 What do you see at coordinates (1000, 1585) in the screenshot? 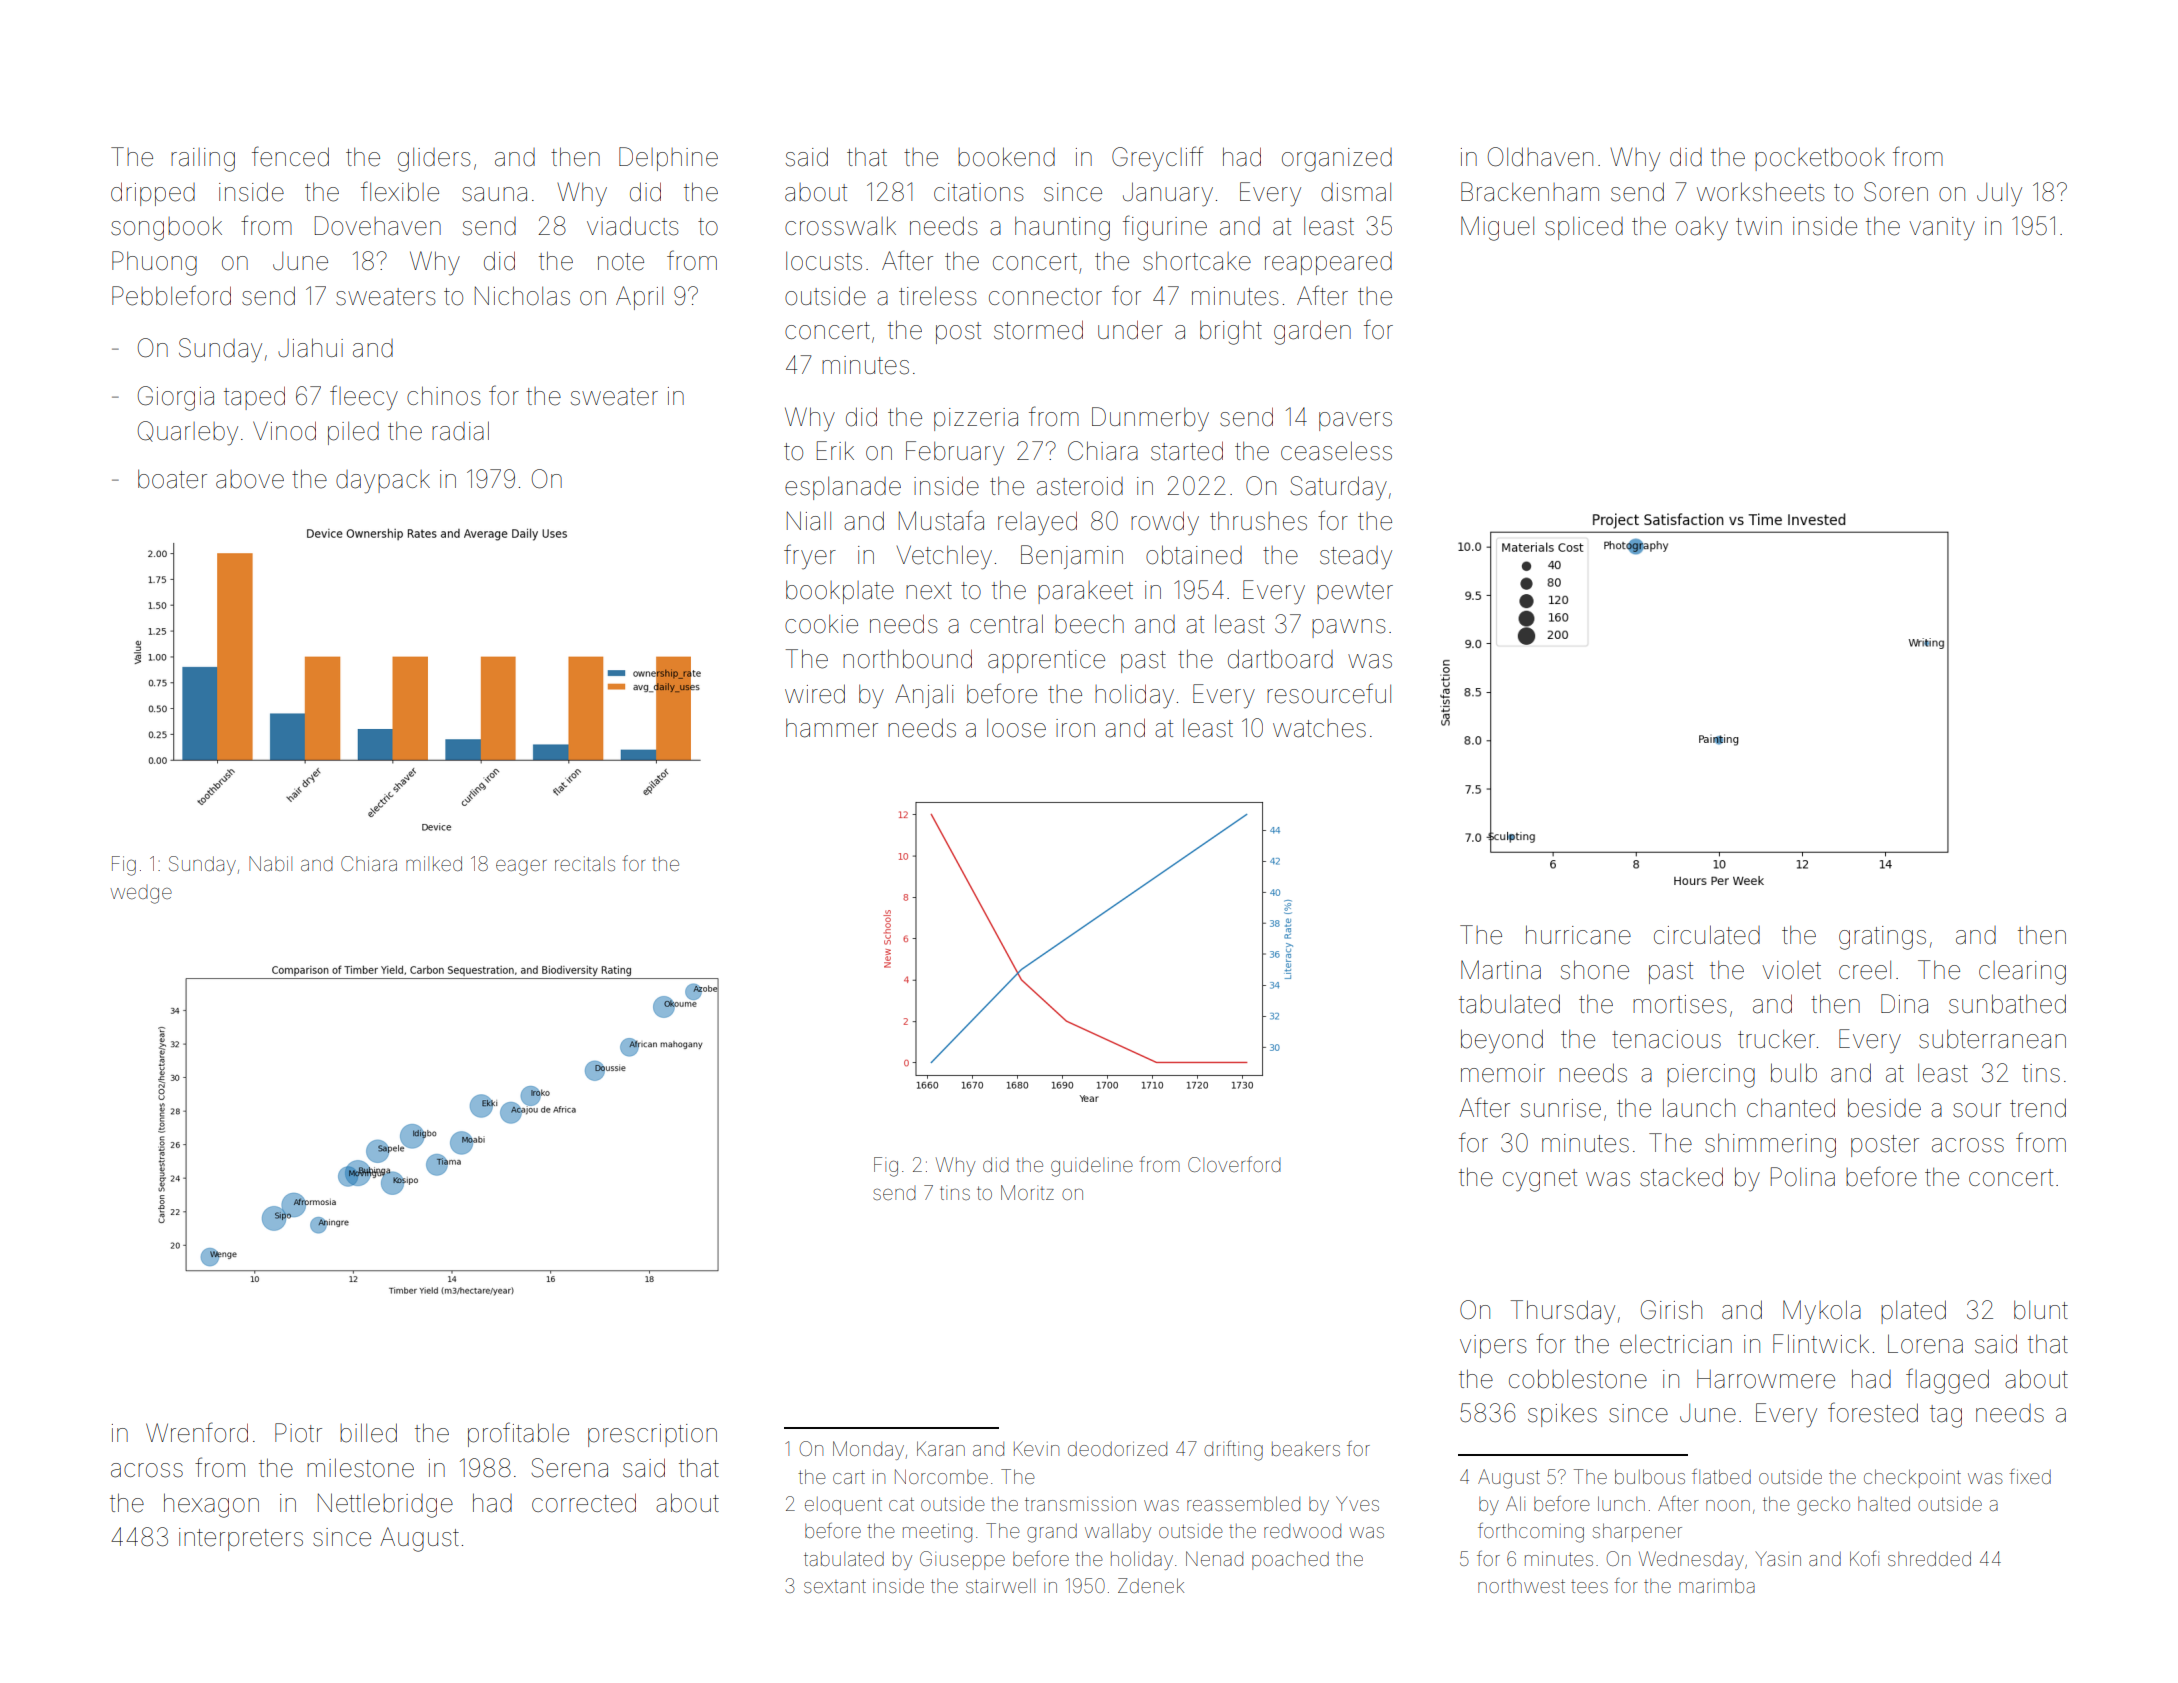
I see `stairwell` at bounding box center [1000, 1585].
